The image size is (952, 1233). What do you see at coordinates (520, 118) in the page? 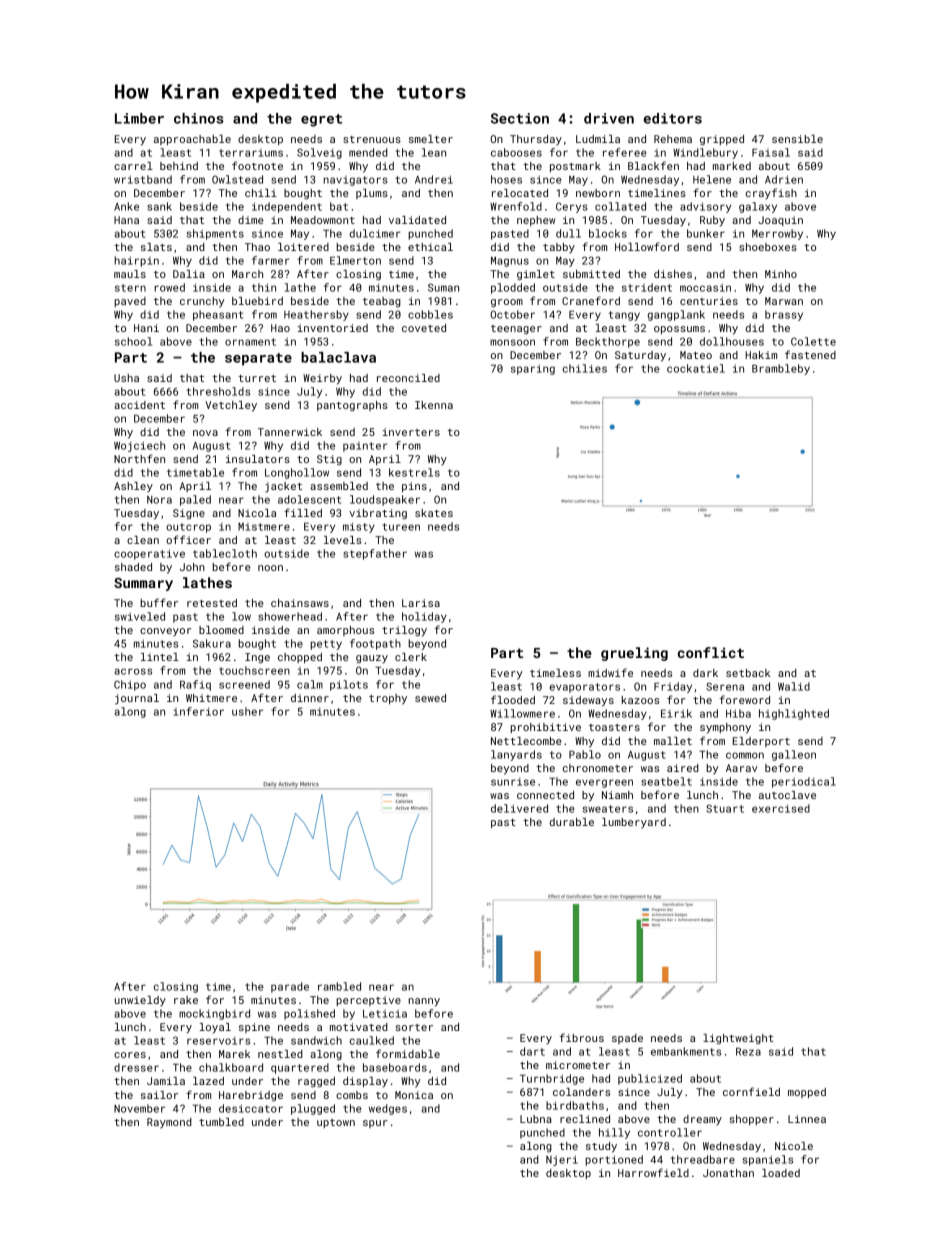
I see `Section` at bounding box center [520, 118].
